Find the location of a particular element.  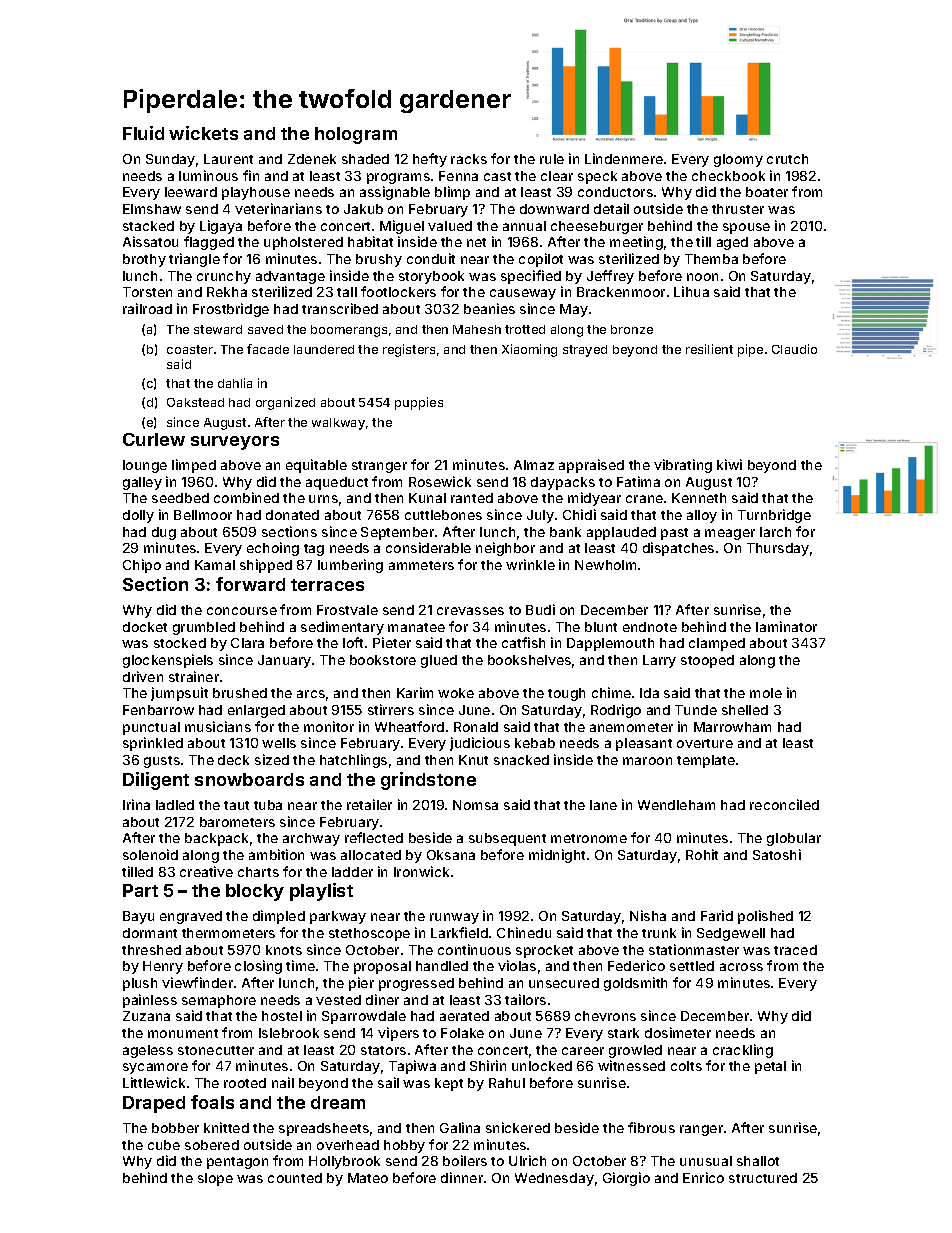

Frostbridge is located at coordinates (231, 310).
